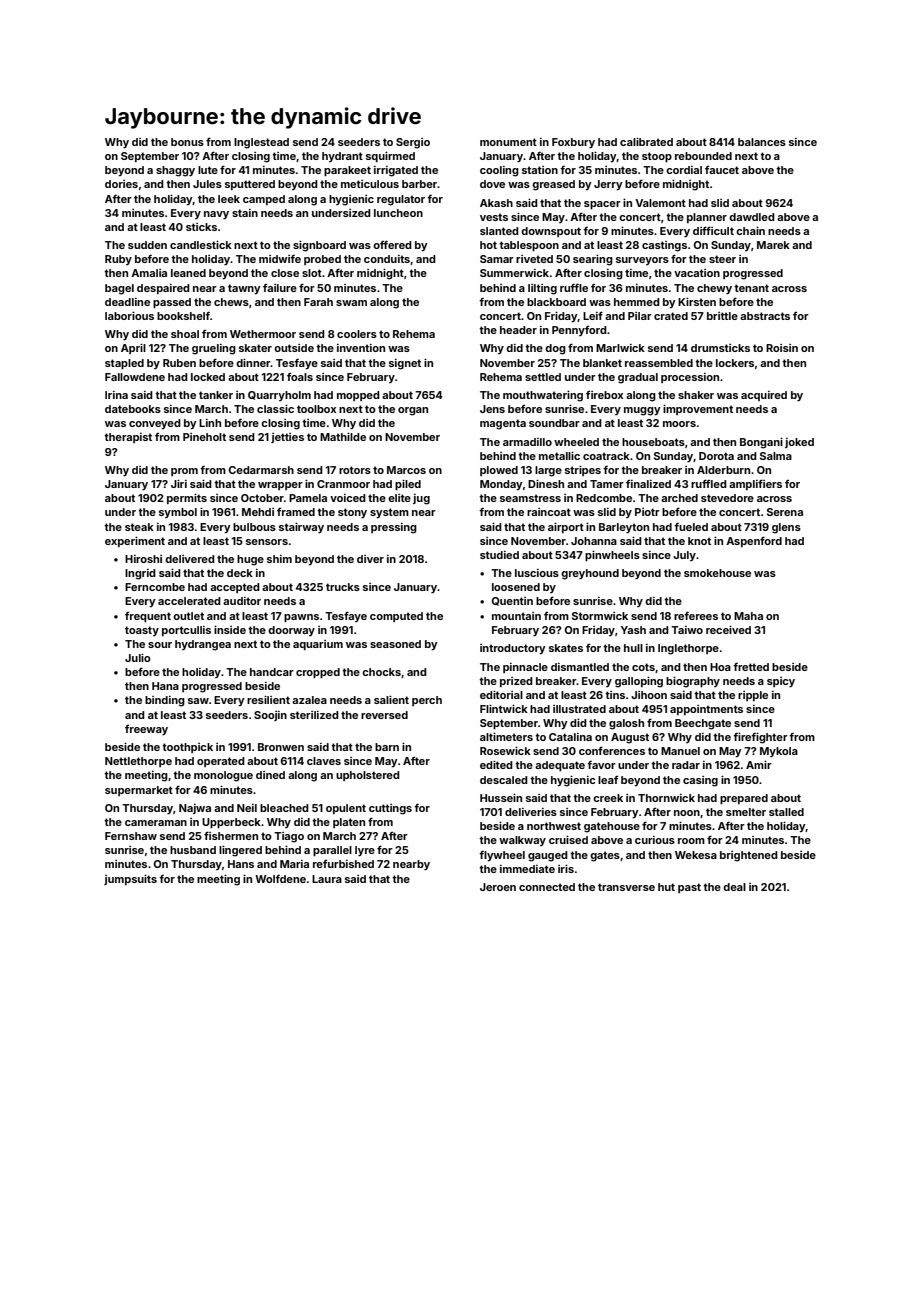 Image resolution: width=924 pixels, height=1308 pixels. Describe the element at coordinates (187, 142) in the page. I see `bonus` at that location.
